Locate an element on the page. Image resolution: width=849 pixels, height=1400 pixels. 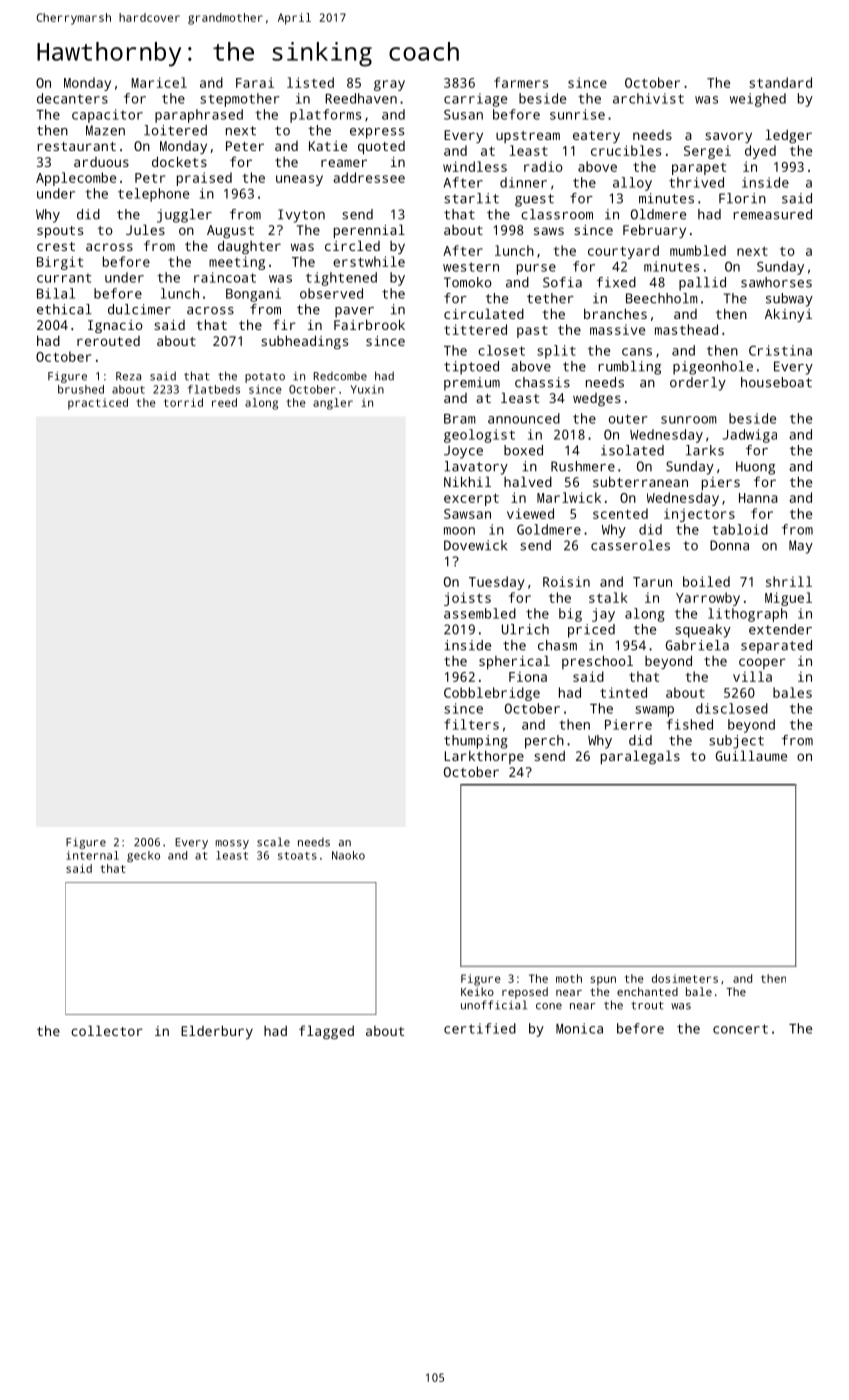
enchanted is located at coordinates (647, 991).
